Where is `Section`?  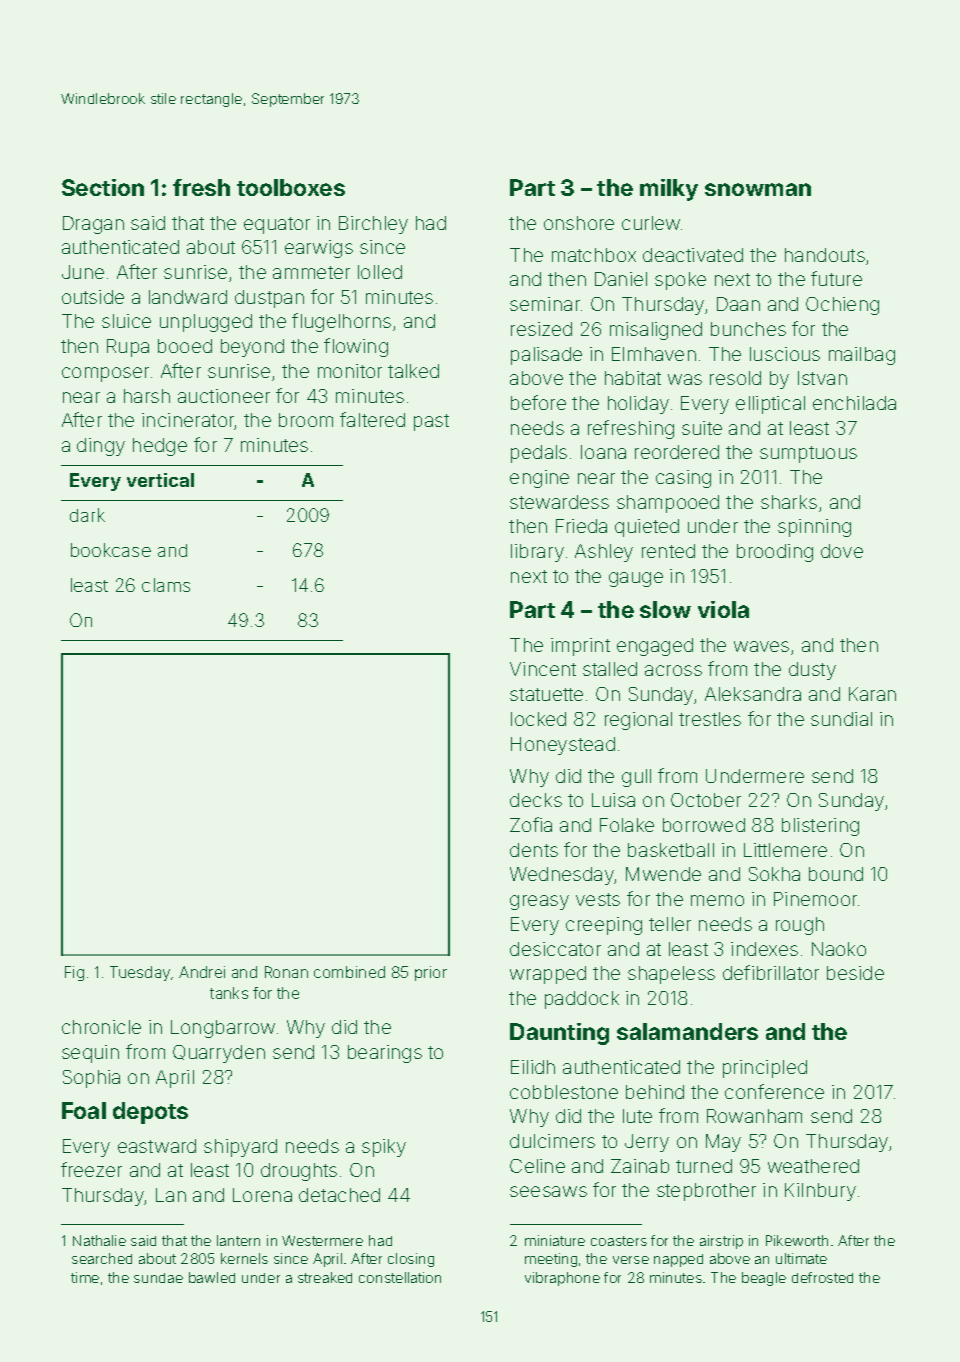
Section is located at coordinates (103, 187).
